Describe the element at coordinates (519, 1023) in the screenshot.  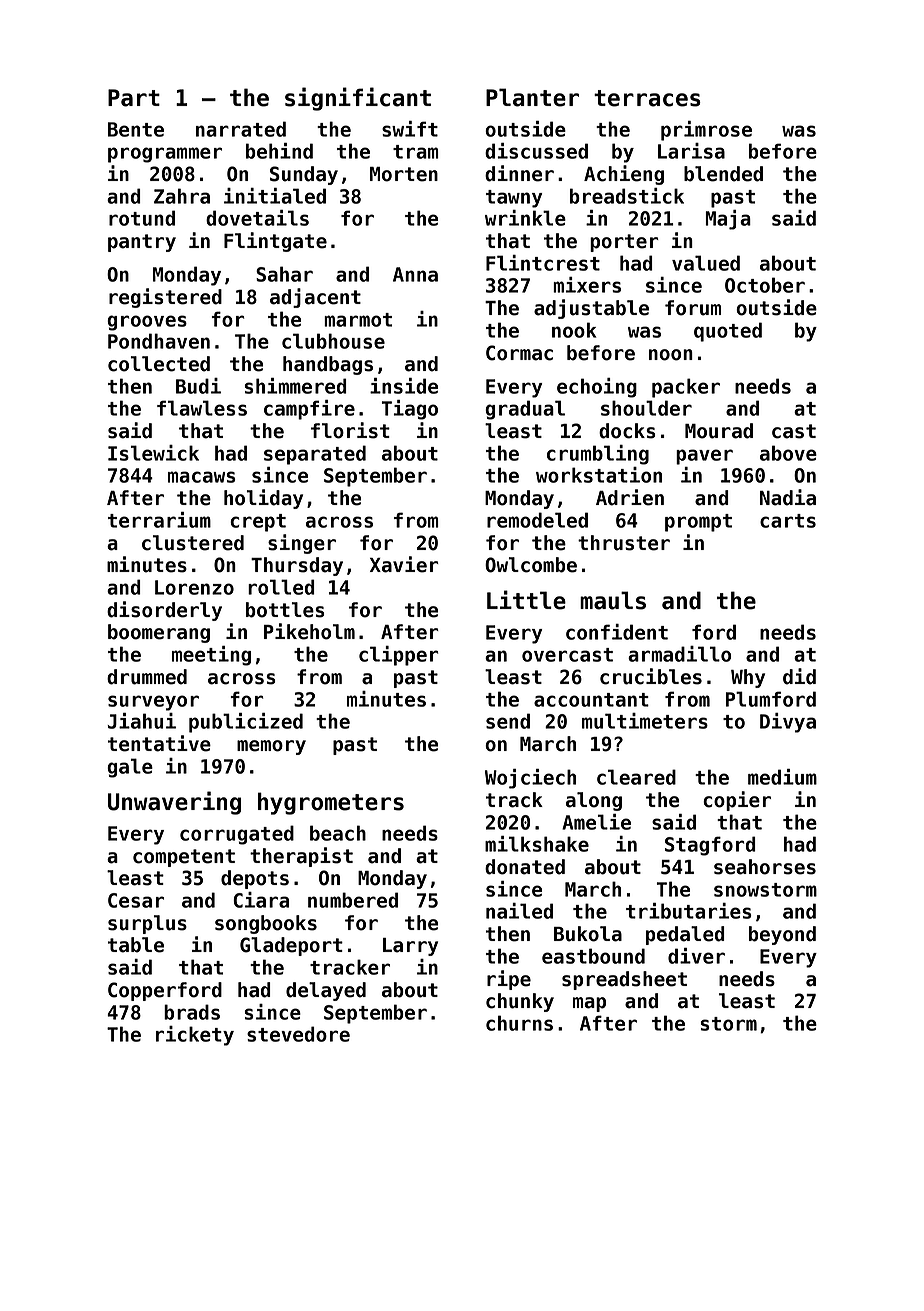
I see `churns` at that location.
